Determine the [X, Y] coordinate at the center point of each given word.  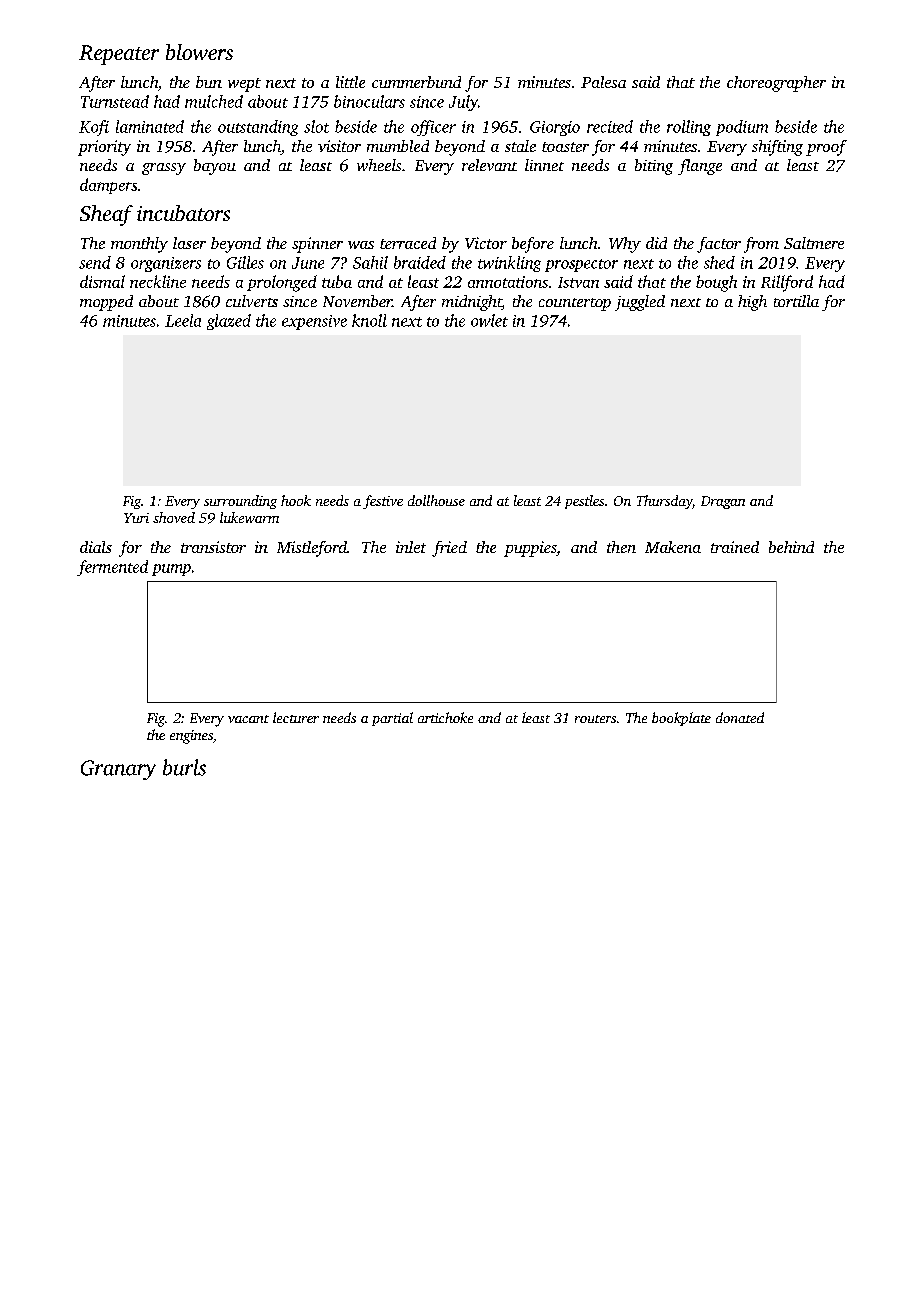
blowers [199, 52]
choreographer [776, 84]
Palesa [603, 82]
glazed [229, 322]
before [533, 245]
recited [610, 126]
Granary [118, 770]
